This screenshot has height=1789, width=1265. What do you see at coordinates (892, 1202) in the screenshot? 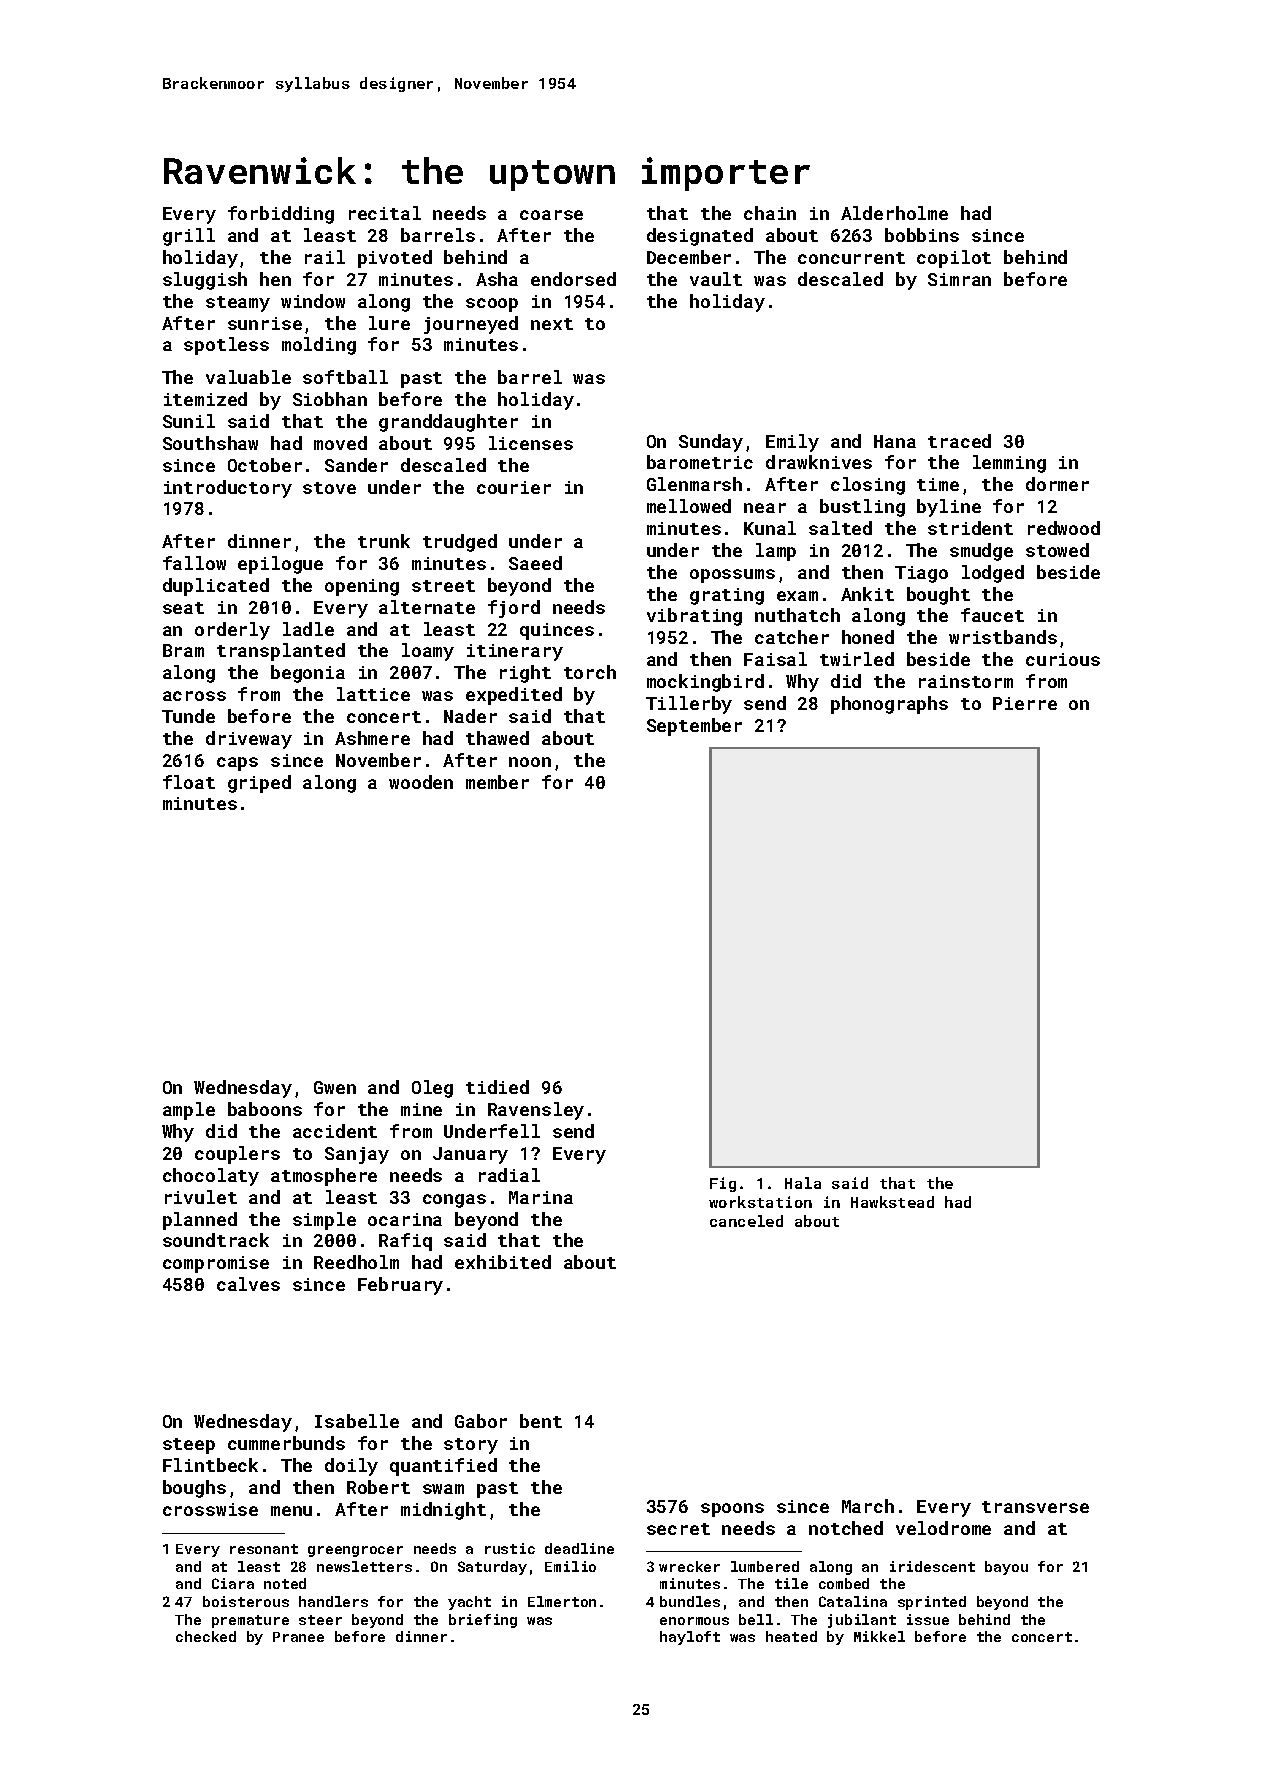
I see `Hawkstead` at bounding box center [892, 1202].
